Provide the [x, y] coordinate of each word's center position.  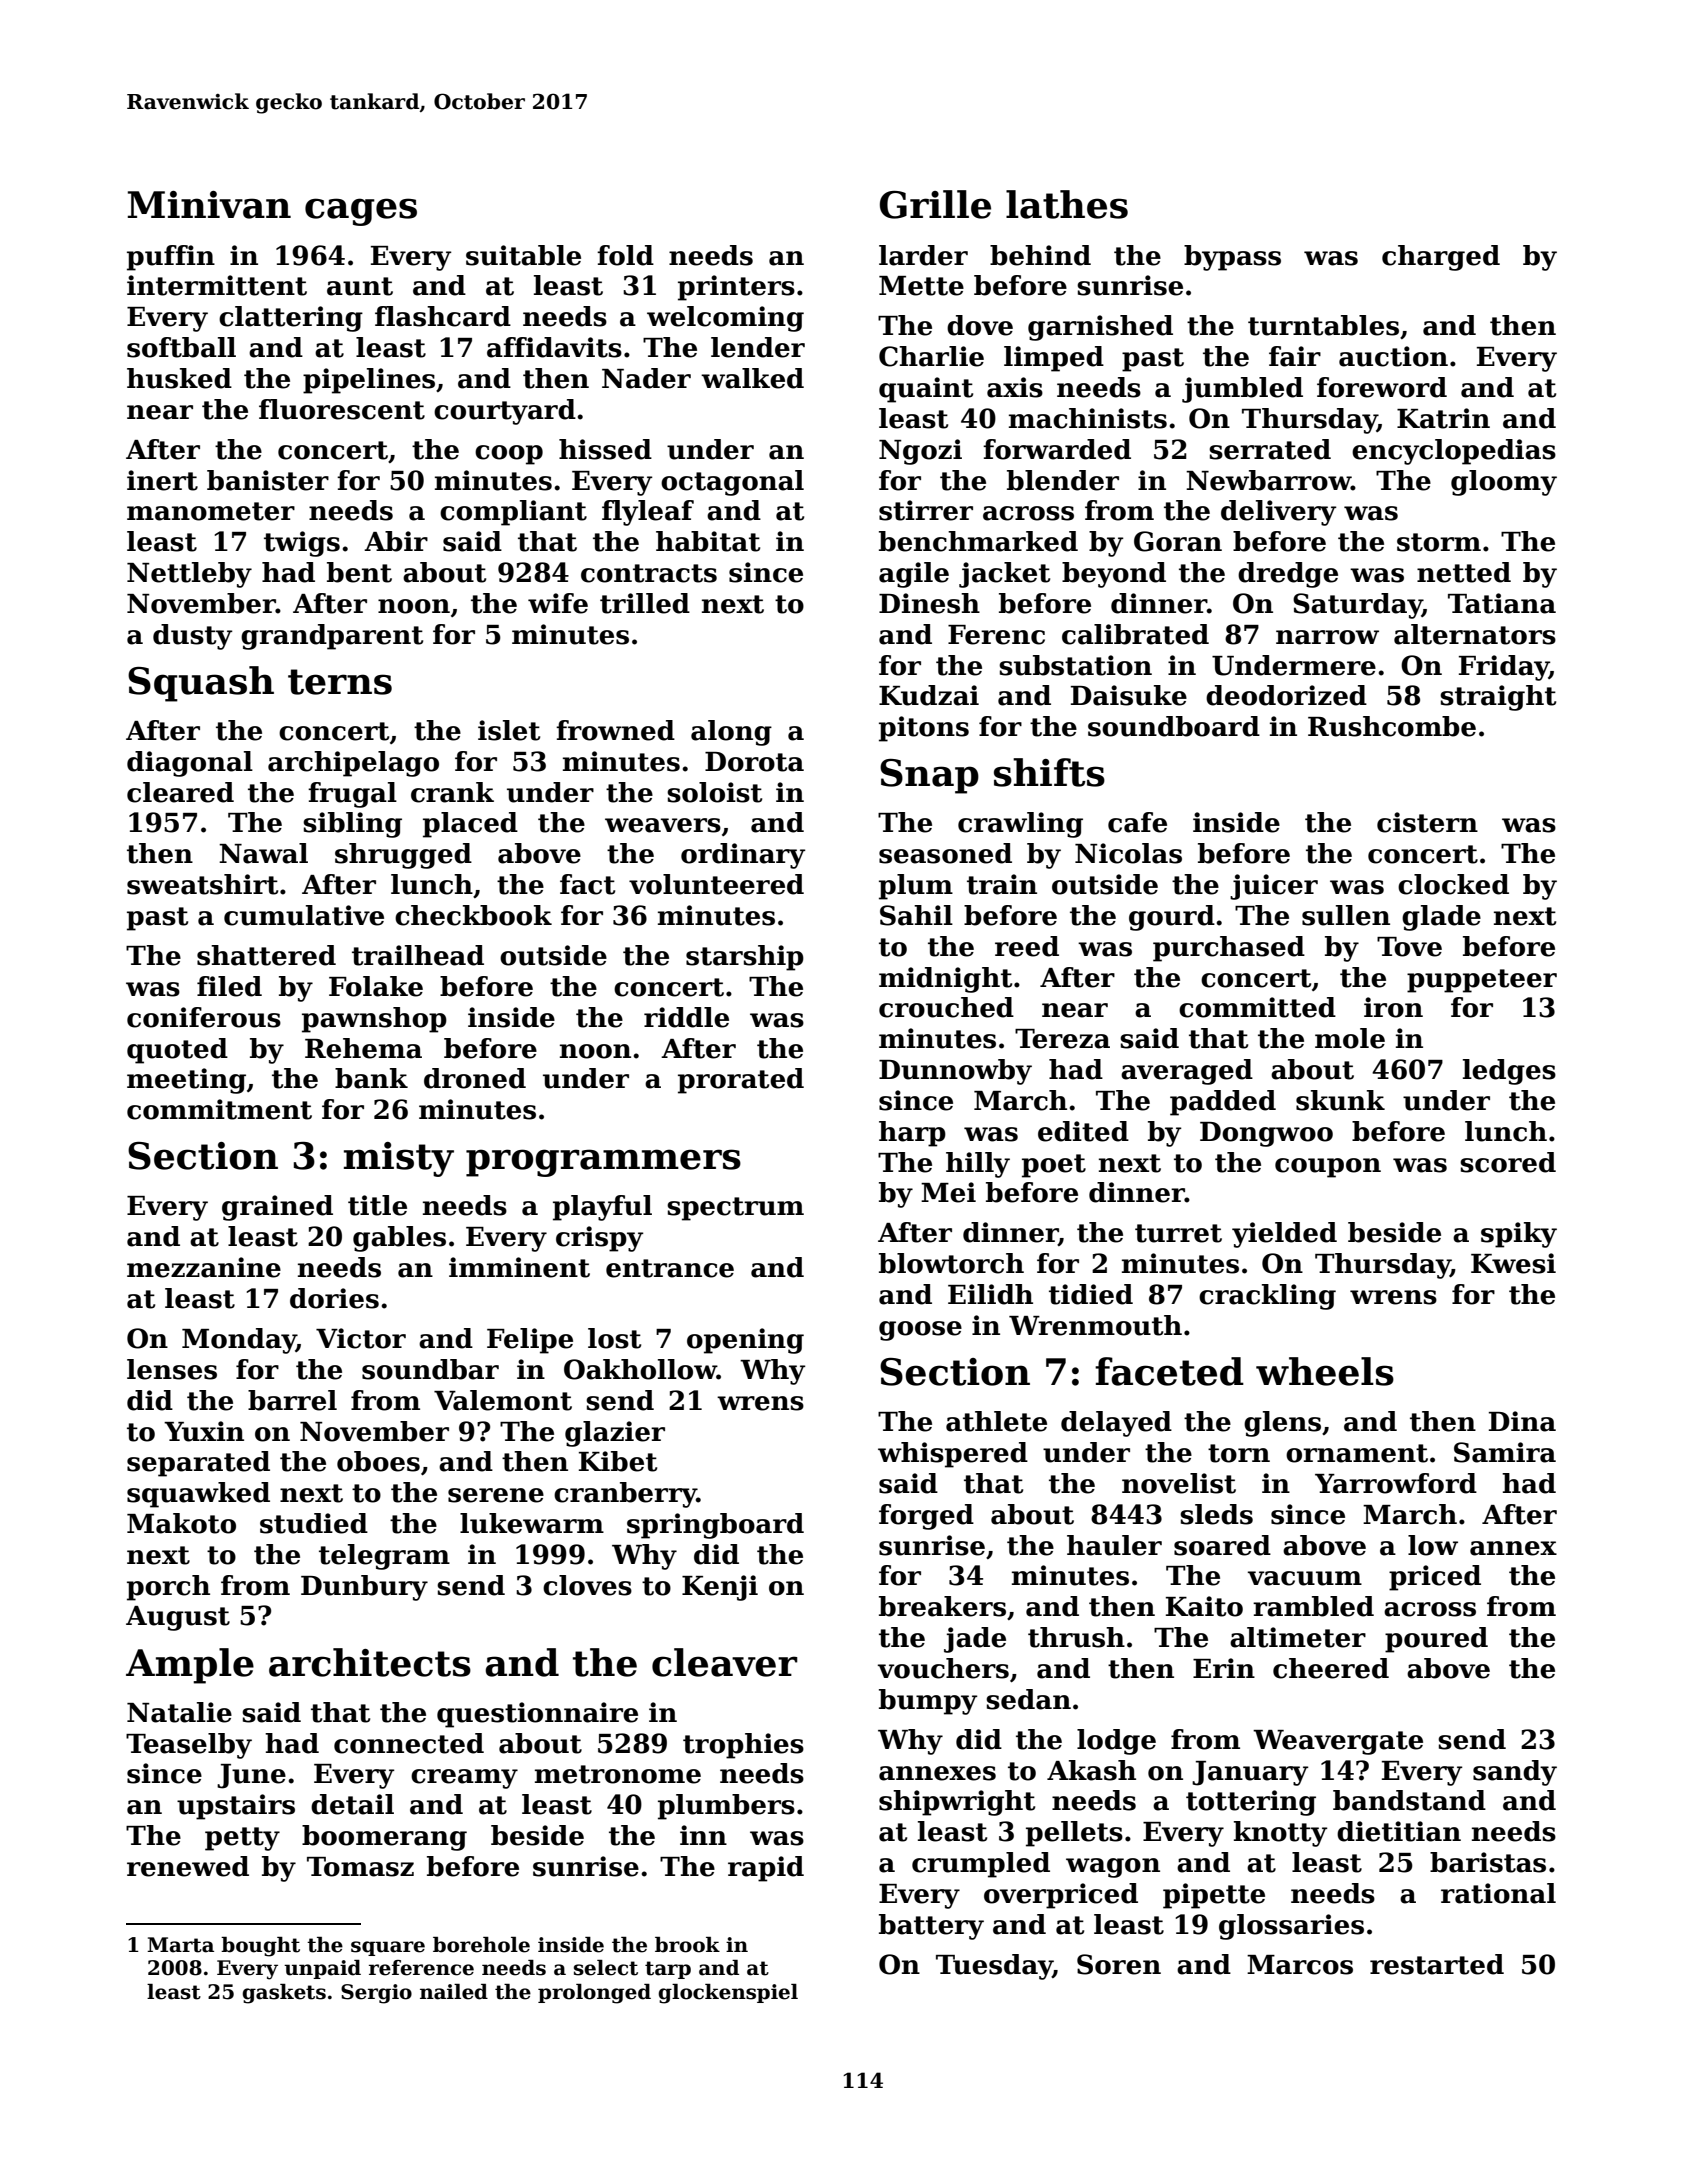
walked [752, 378]
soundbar [430, 1369]
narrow [1327, 637]
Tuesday [994, 1967]
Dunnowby [955, 1072]
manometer [211, 511]
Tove [1409, 947]
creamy [464, 1779]
